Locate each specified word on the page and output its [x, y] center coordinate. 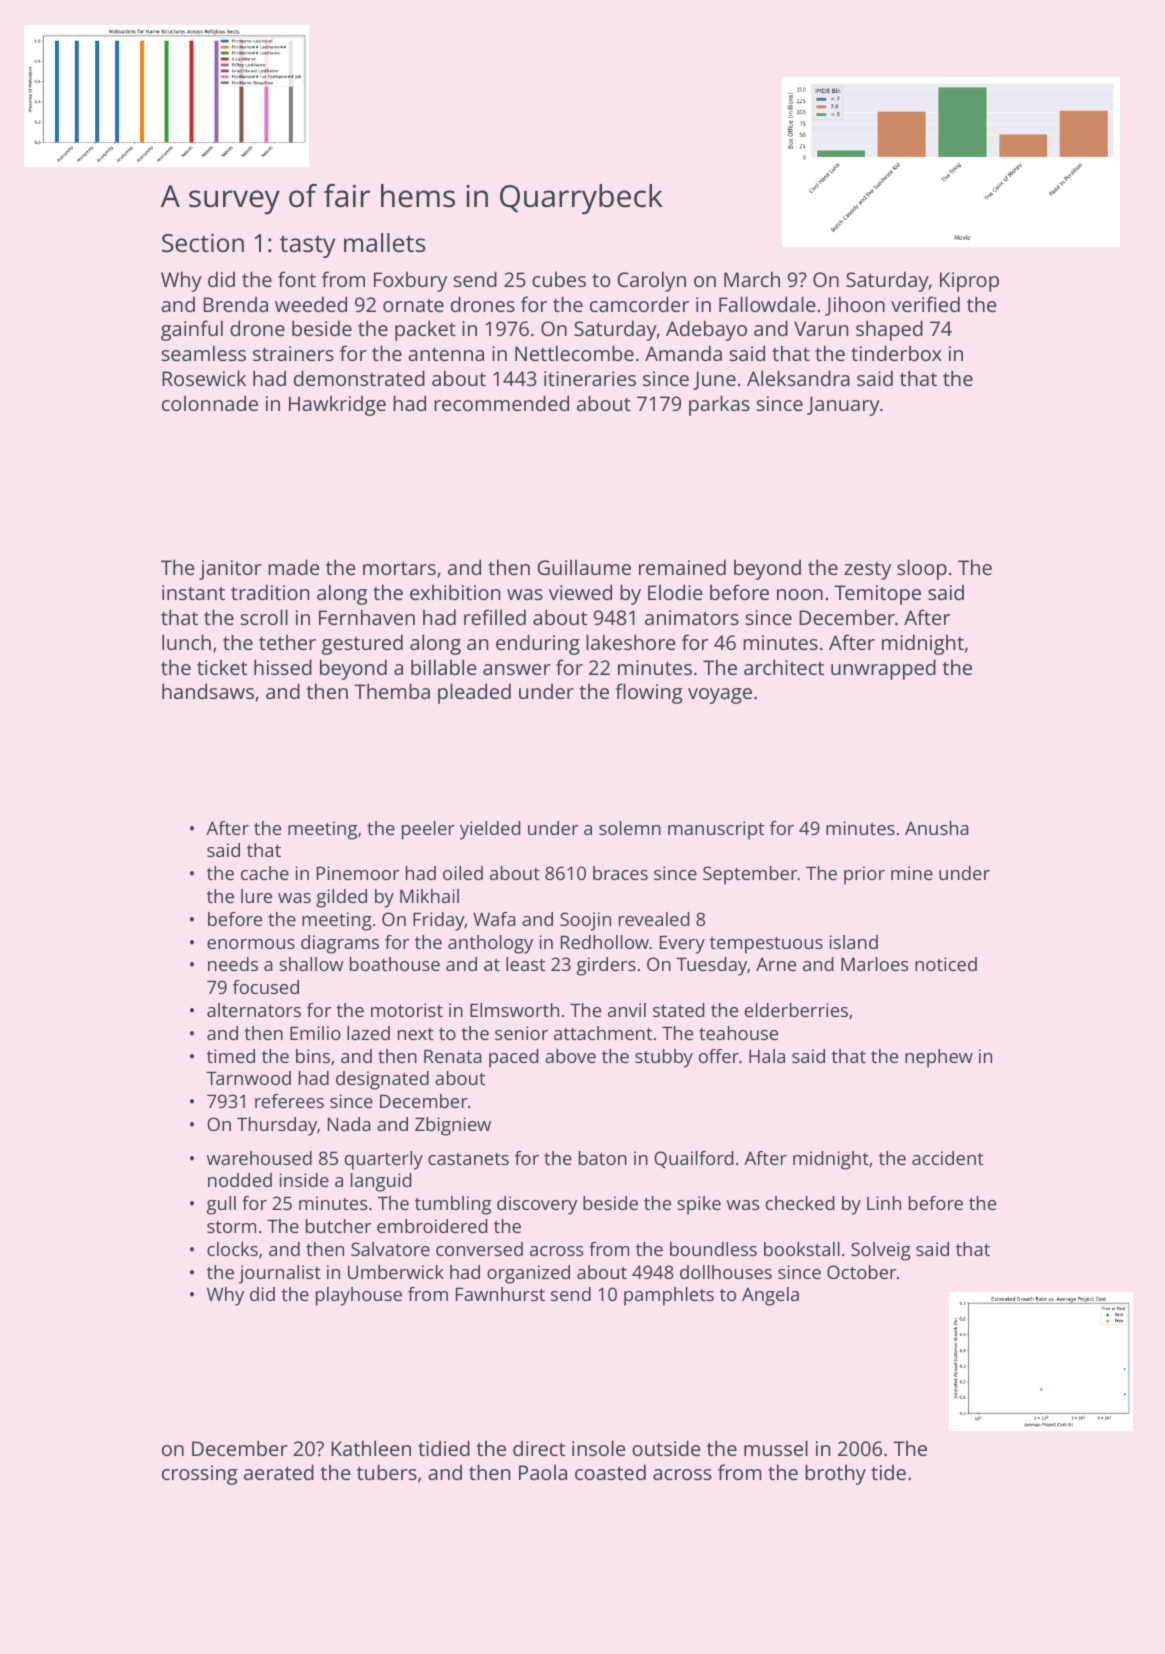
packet [425, 330]
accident [948, 1158]
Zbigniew [453, 1126]
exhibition [455, 592]
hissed [283, 667]
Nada [349, 1124]
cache [265, 873]
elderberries [796, 1010]
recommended [501, 403]
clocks [232, 1249]
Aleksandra [798, 378]
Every [682, 945]
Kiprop [969, 282]
